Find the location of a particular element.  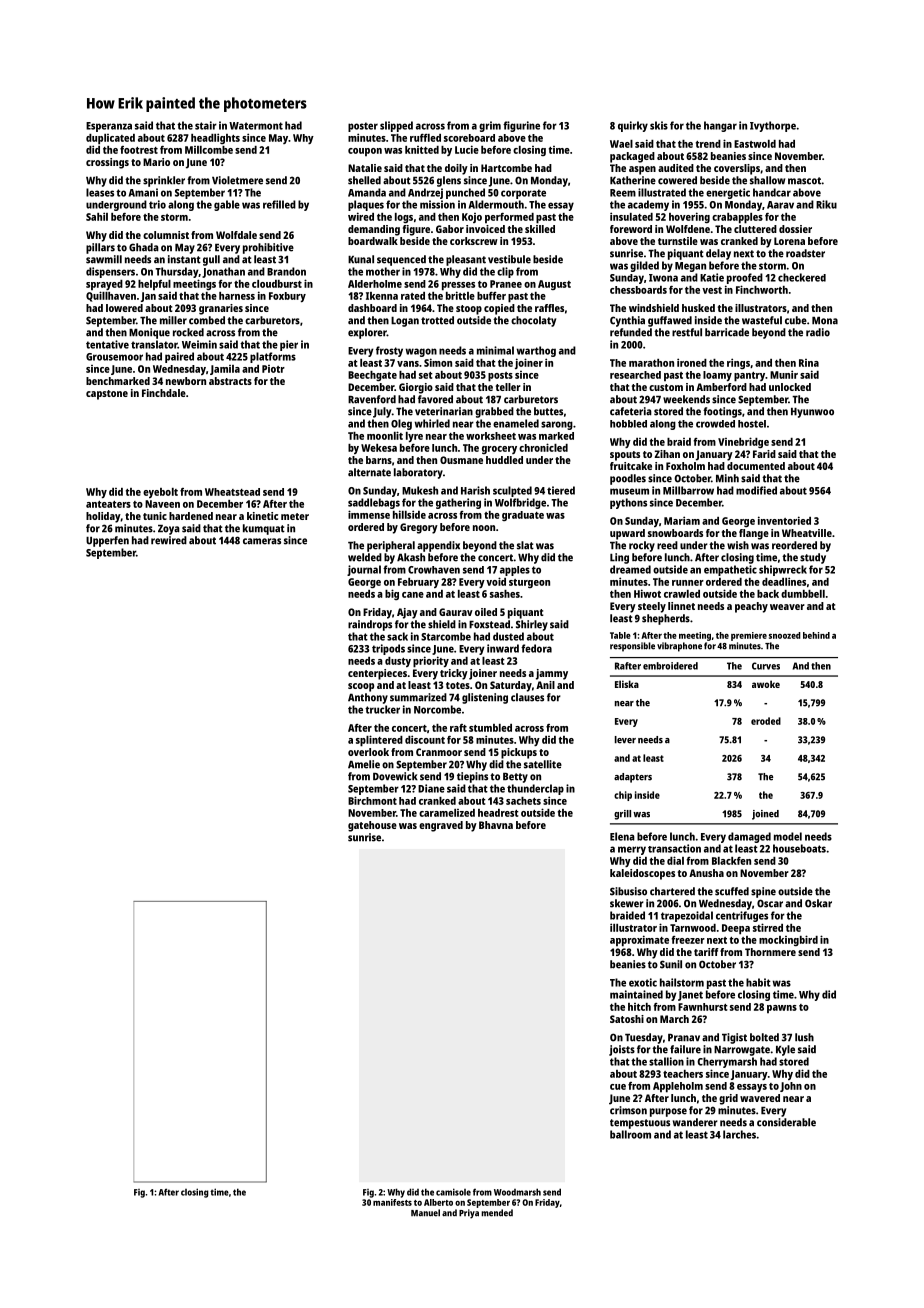

overlook is located at coordinates (368, 752).
